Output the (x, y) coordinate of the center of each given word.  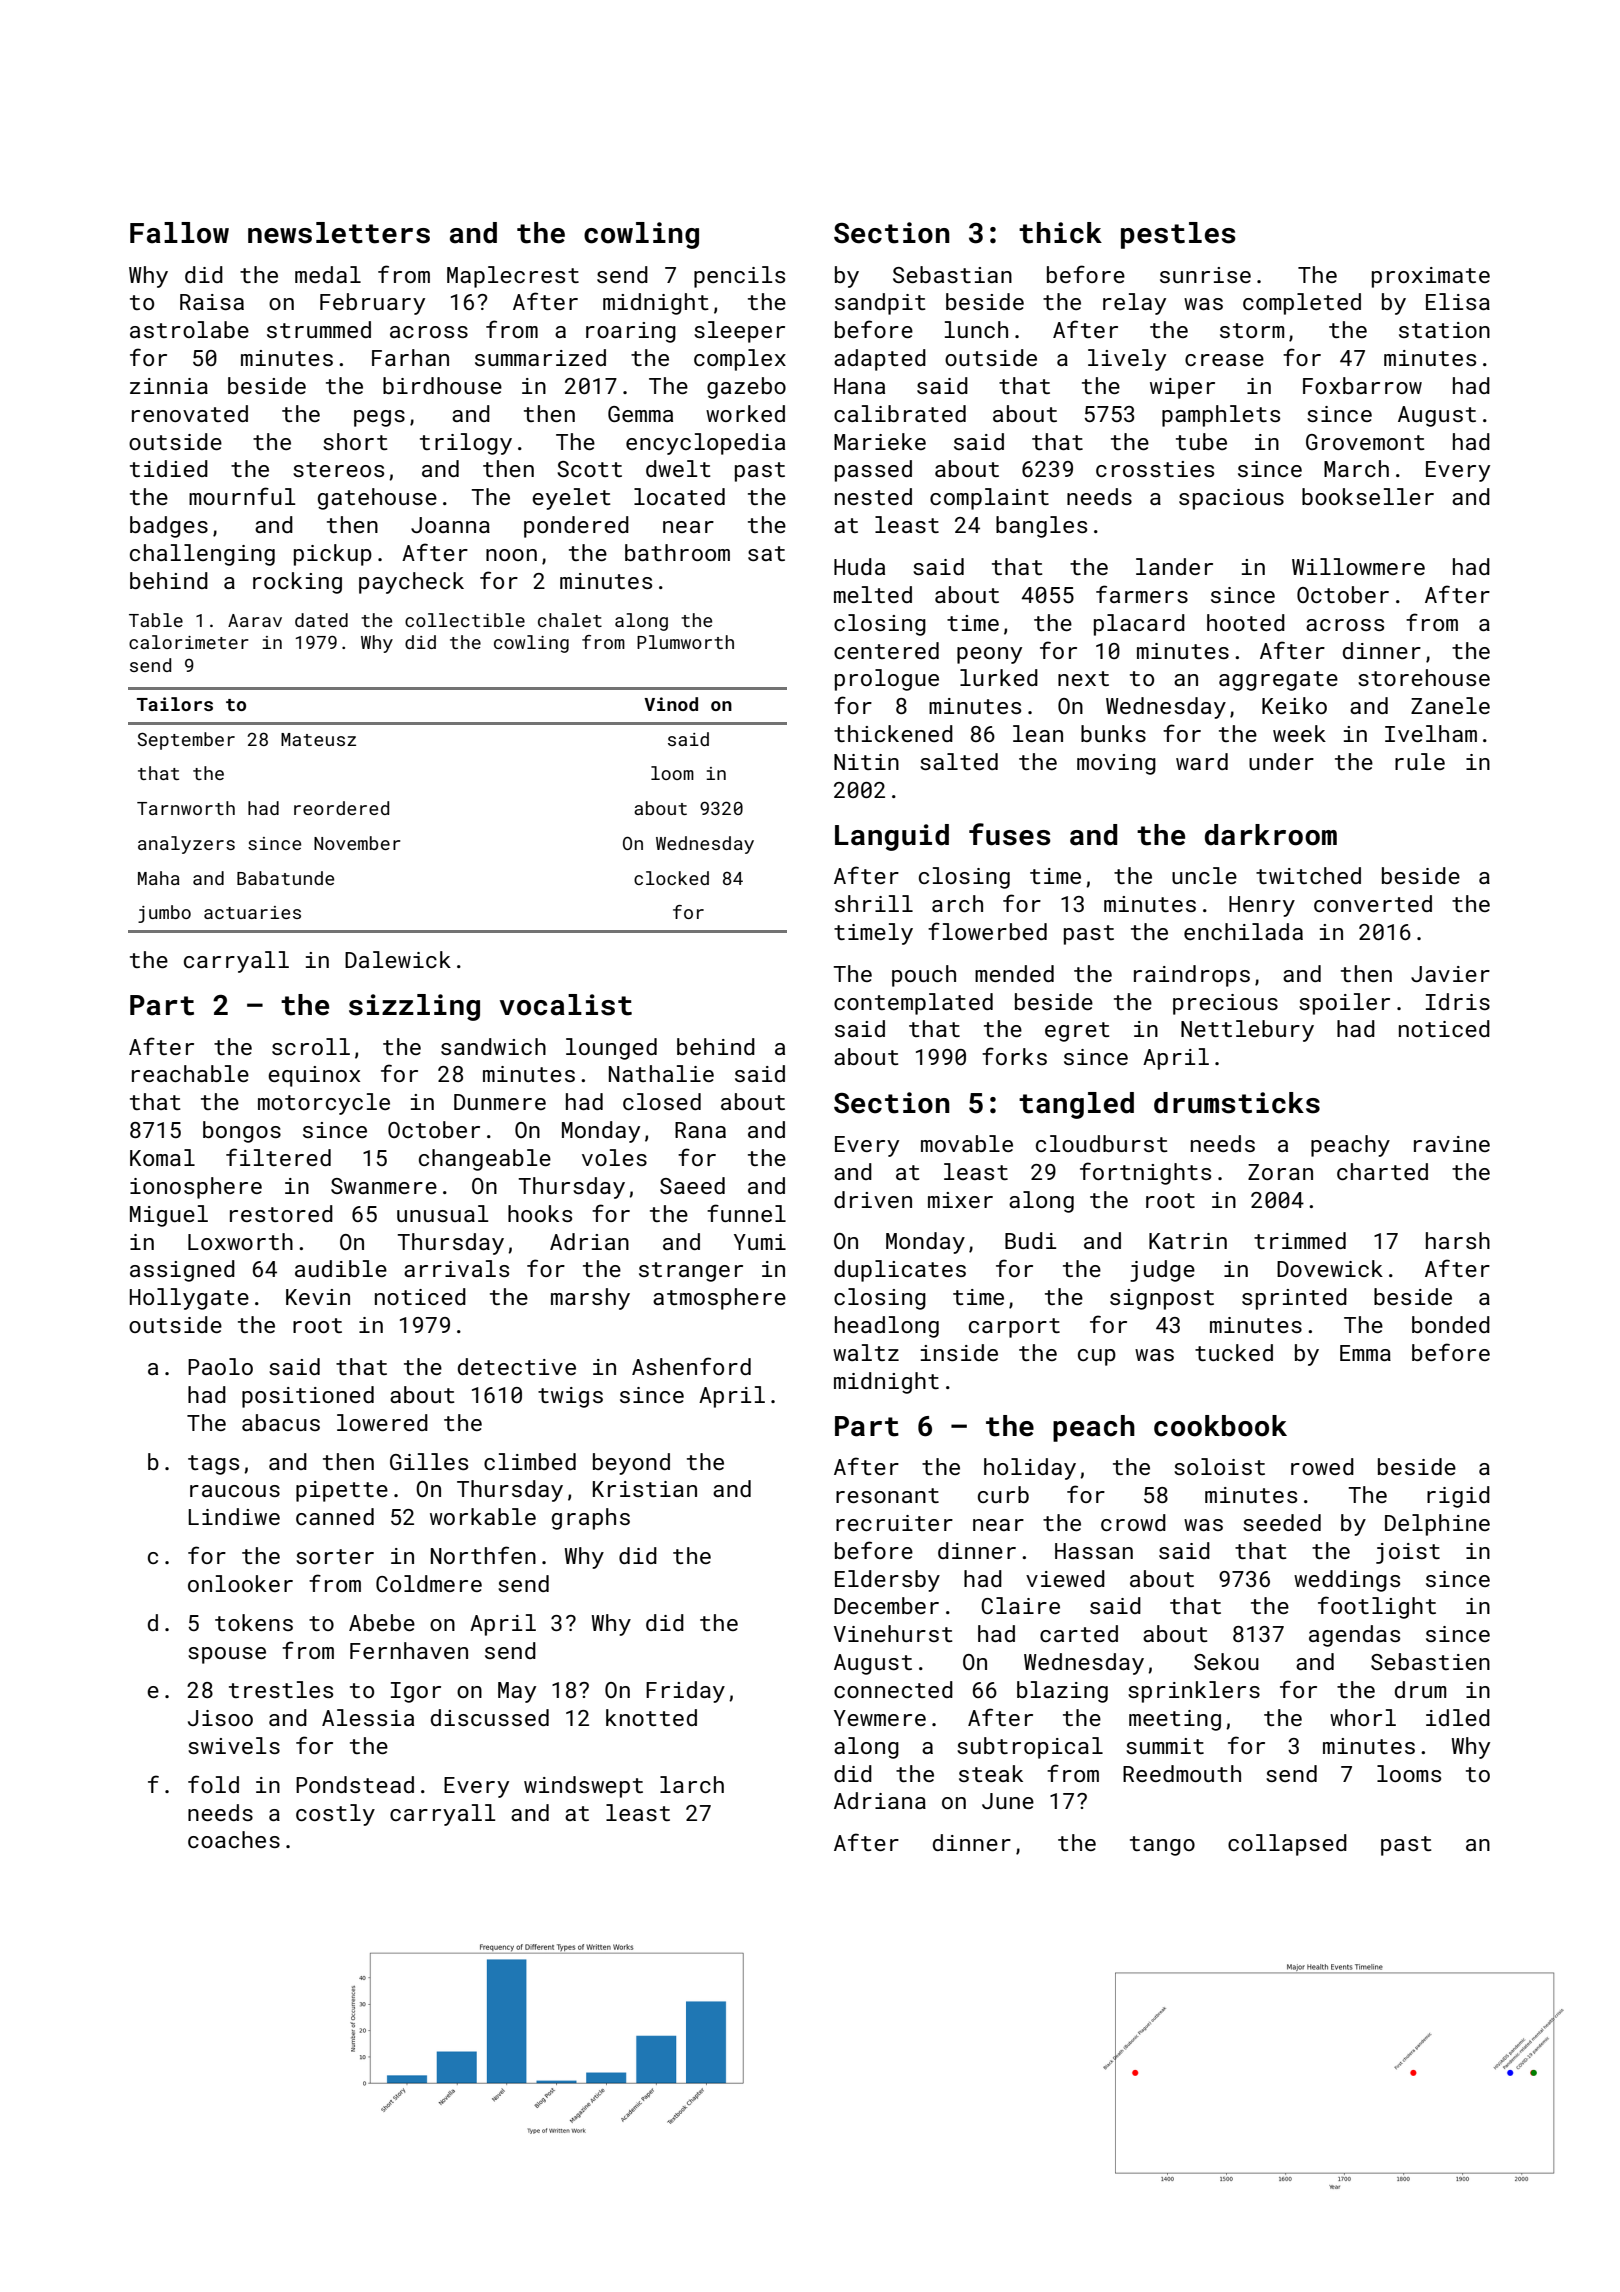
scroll (311, 1046)
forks (1014, 1056)
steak (991, 1773)
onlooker (240, 1583)
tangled (1076, 1105)
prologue (887, 680)
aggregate (1278, 681)
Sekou (1226, 1661)
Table (156, 620)
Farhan (410, 357)
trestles (281, 1689)
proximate (1431, 277)
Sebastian (952, 274)
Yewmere (880, 1718)
